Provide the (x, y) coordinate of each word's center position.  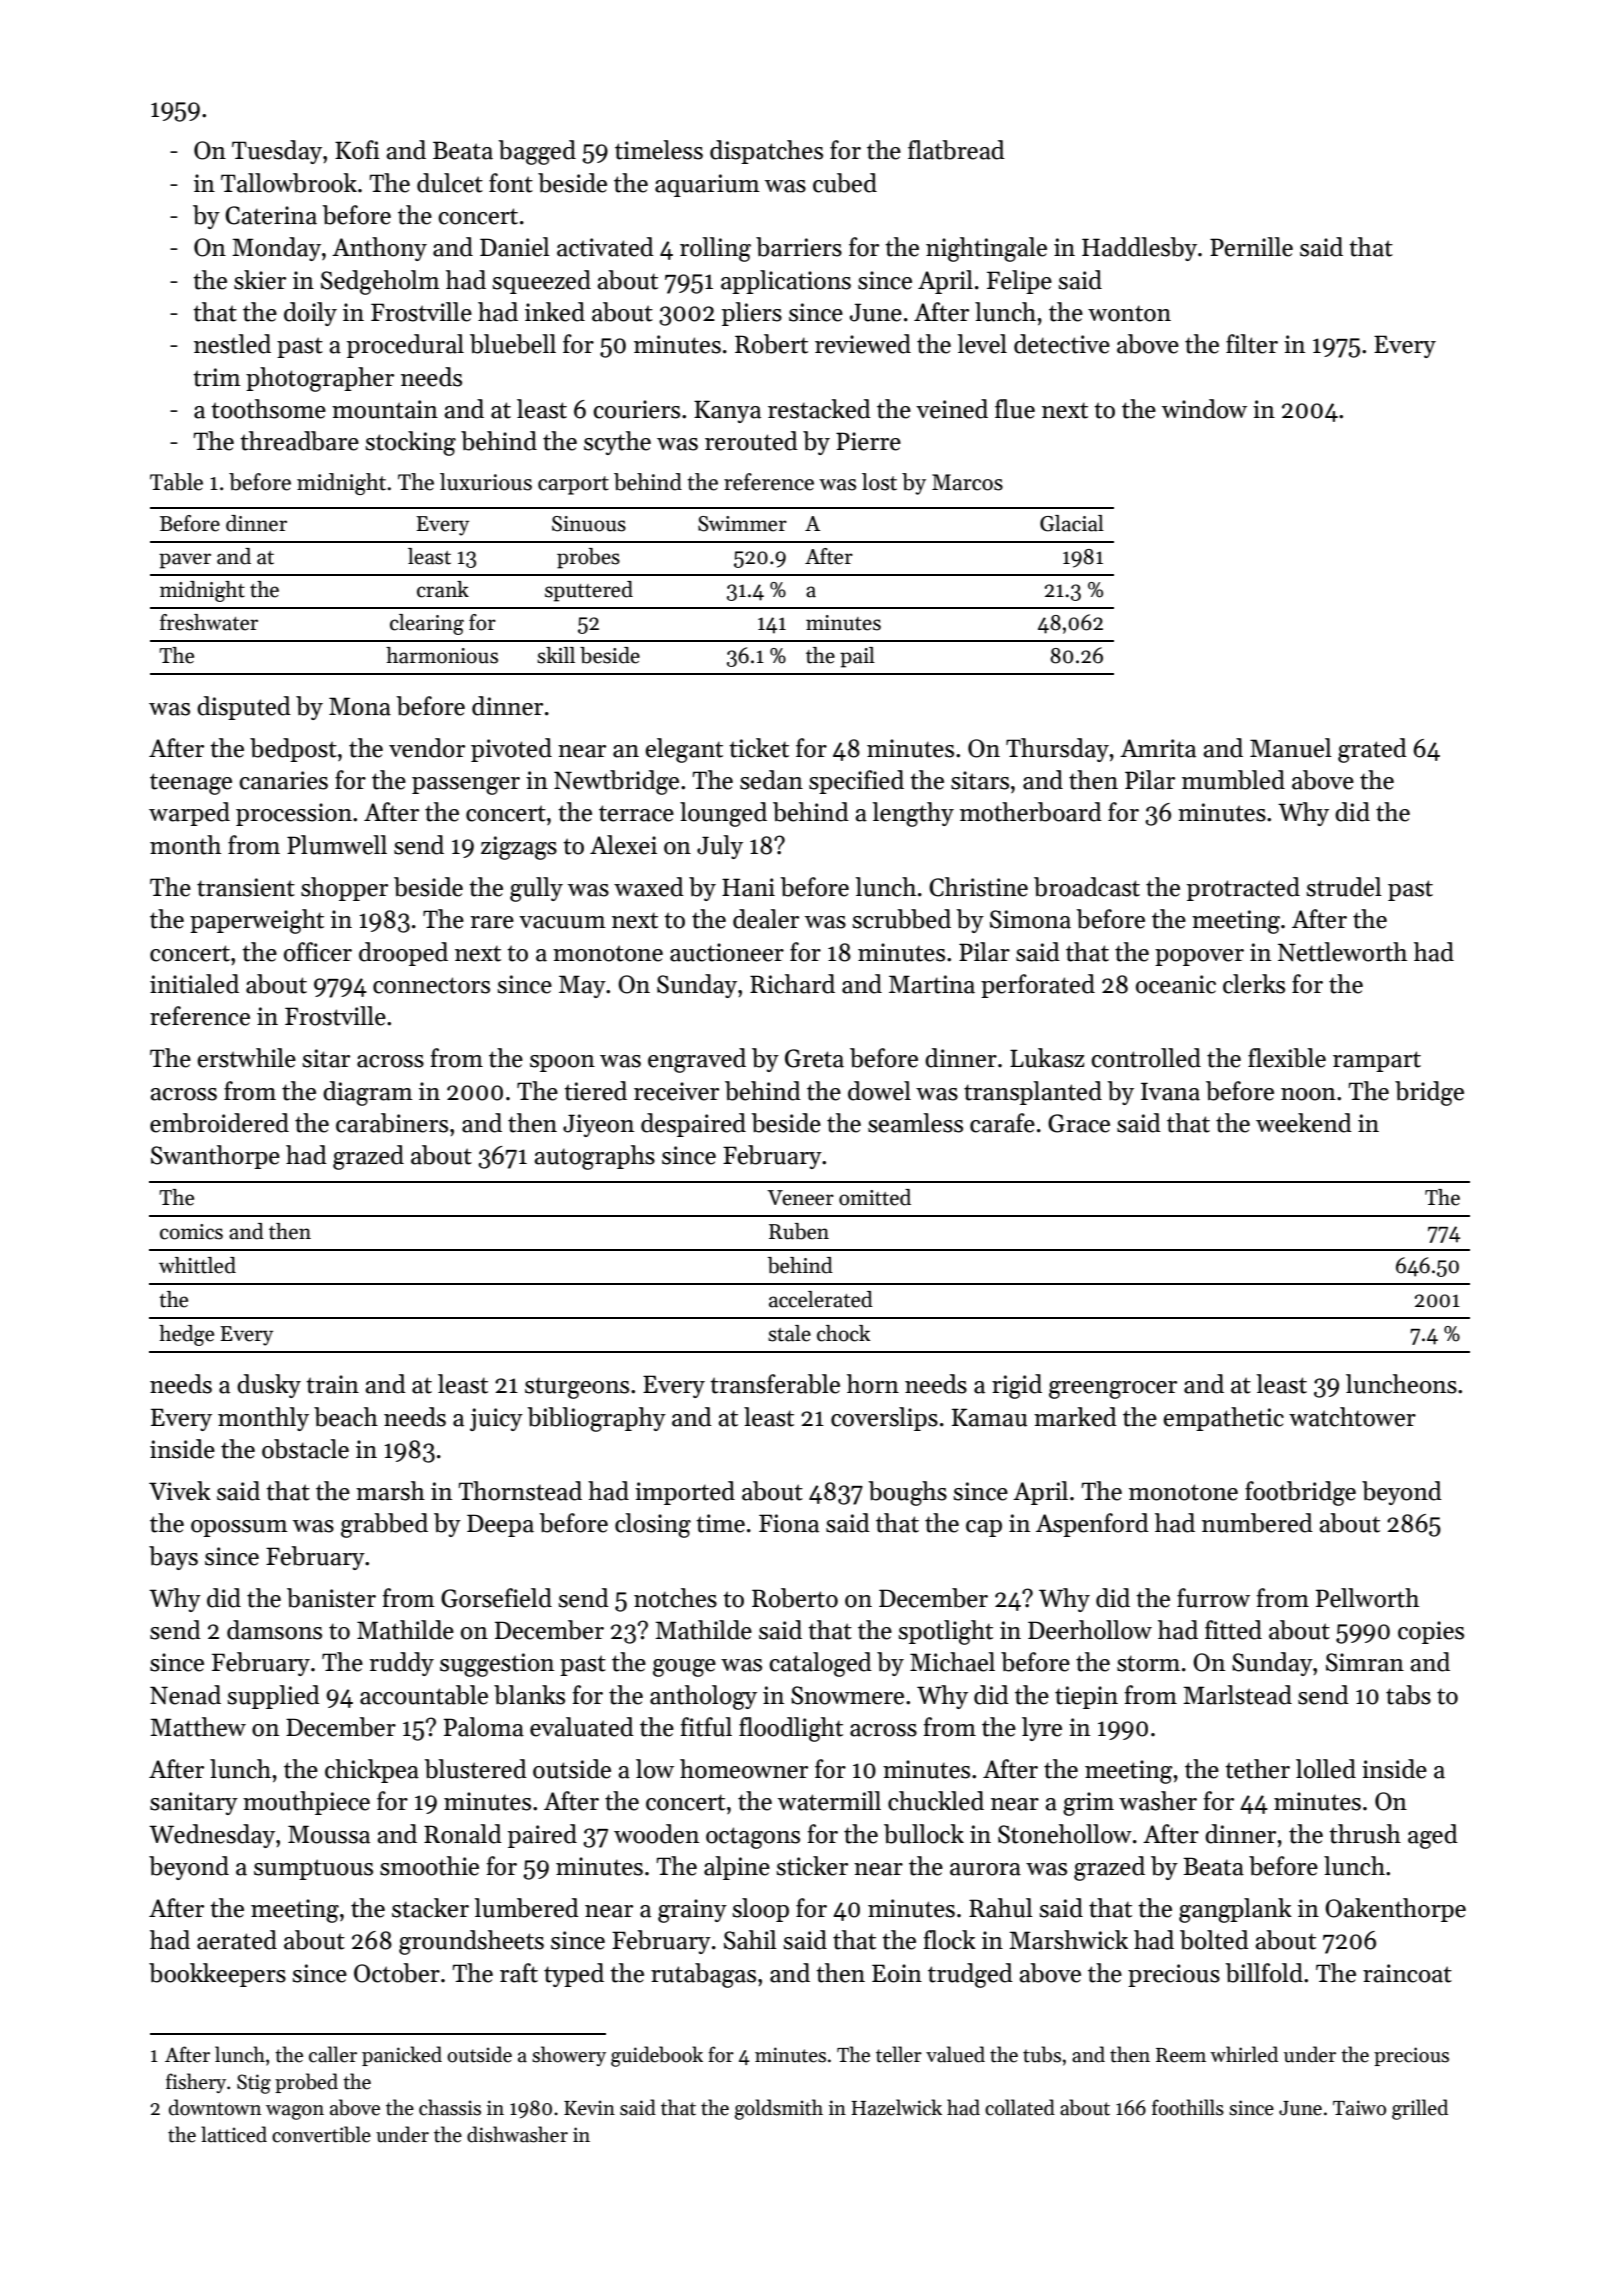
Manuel (1291, 748)
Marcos (967, 482)
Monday (276, 249)
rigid (1017, 1386)
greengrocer (1113, 1390)
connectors (431, 985)
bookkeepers (217, 1975)
